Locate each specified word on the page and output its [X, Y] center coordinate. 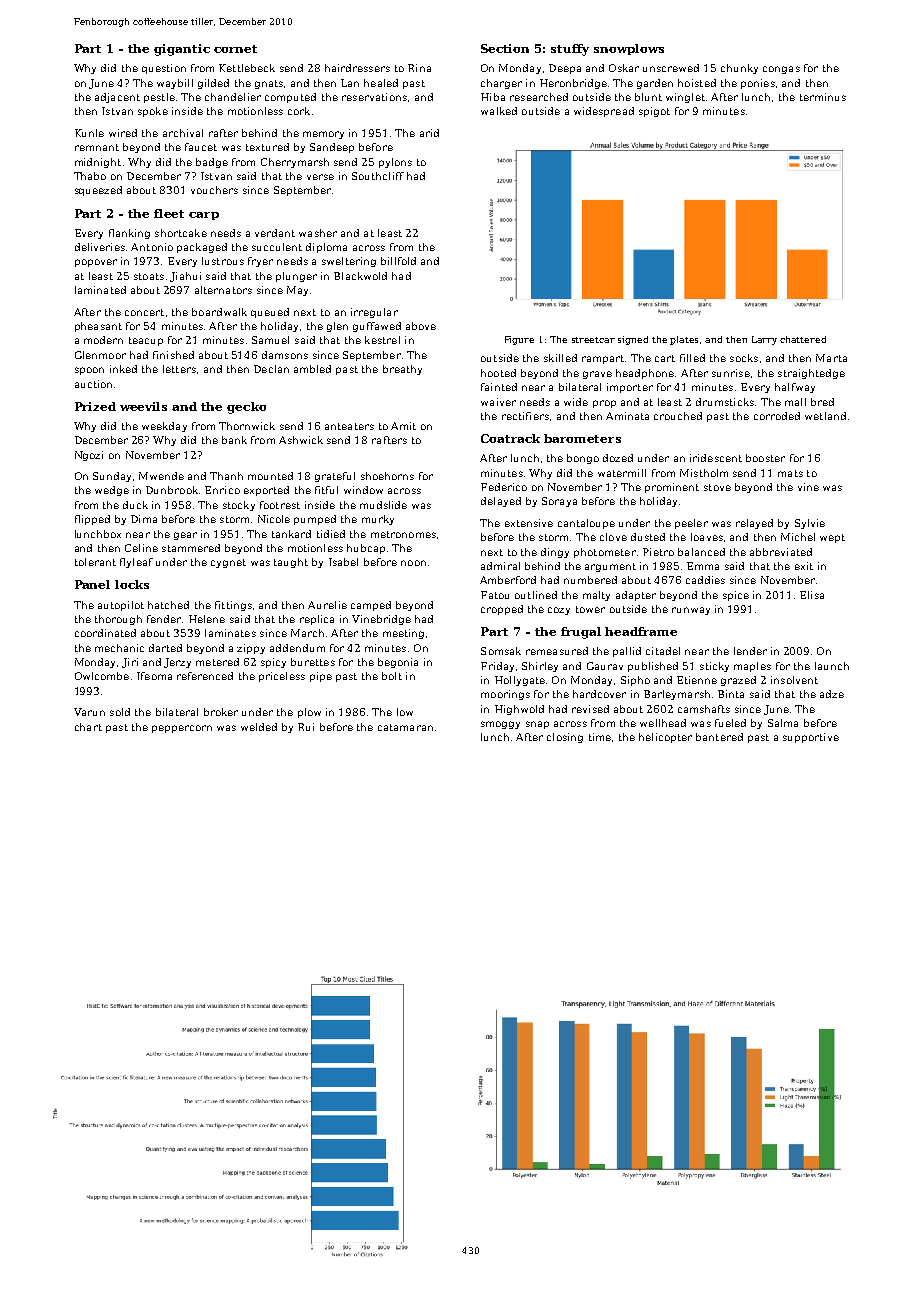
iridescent [716, 458]
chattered [803, 339]
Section [505, 48]
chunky [739, 69]
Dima [144, 519]
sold [120, 712]
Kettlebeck [247, 68]
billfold [398, 261]
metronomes [403, 534]
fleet [169, 213]
